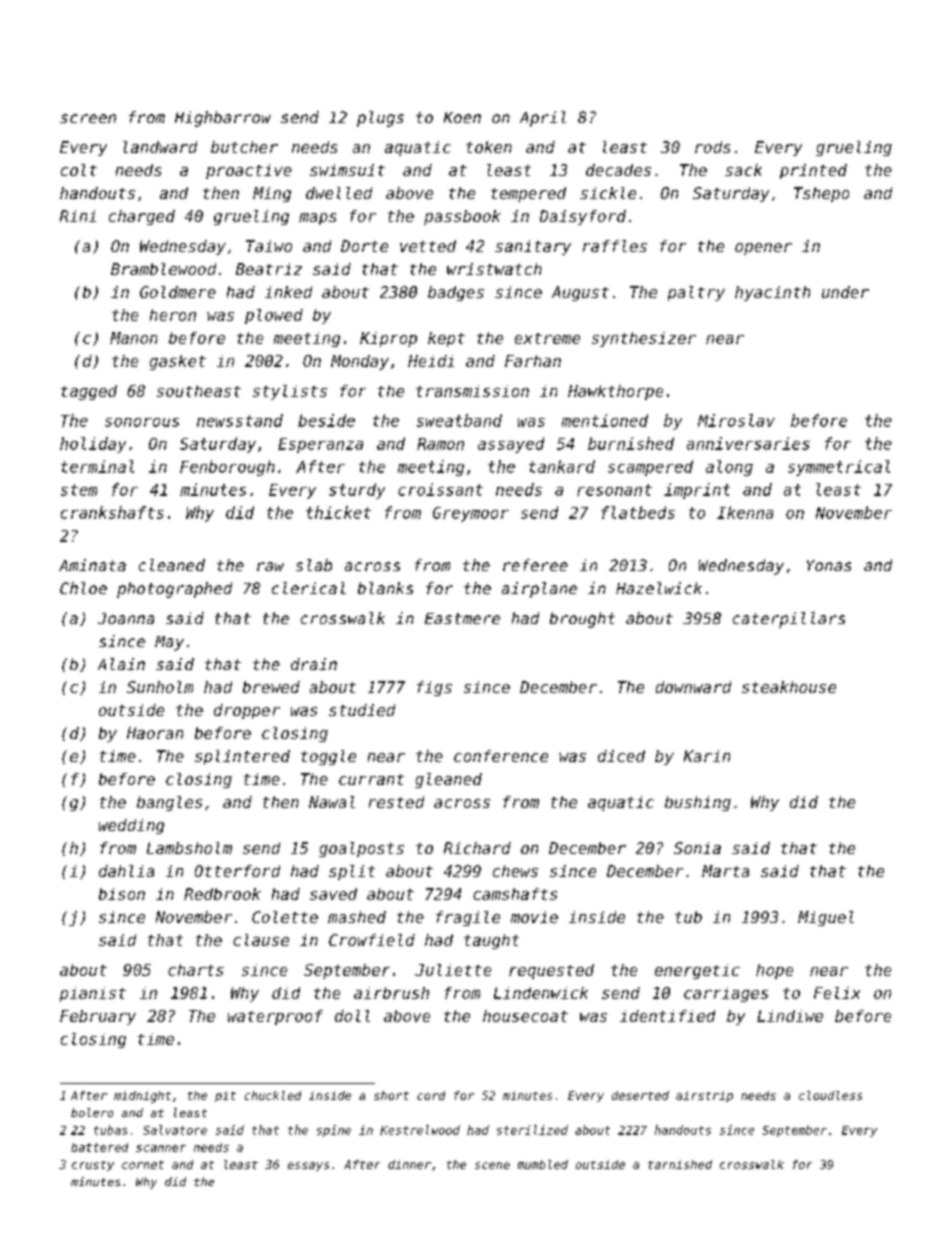 The image size is (952, 1233). What do you see at coordinates (813, 171) in the screenshot?
I see `printed` at bounding box center [813, 171].
